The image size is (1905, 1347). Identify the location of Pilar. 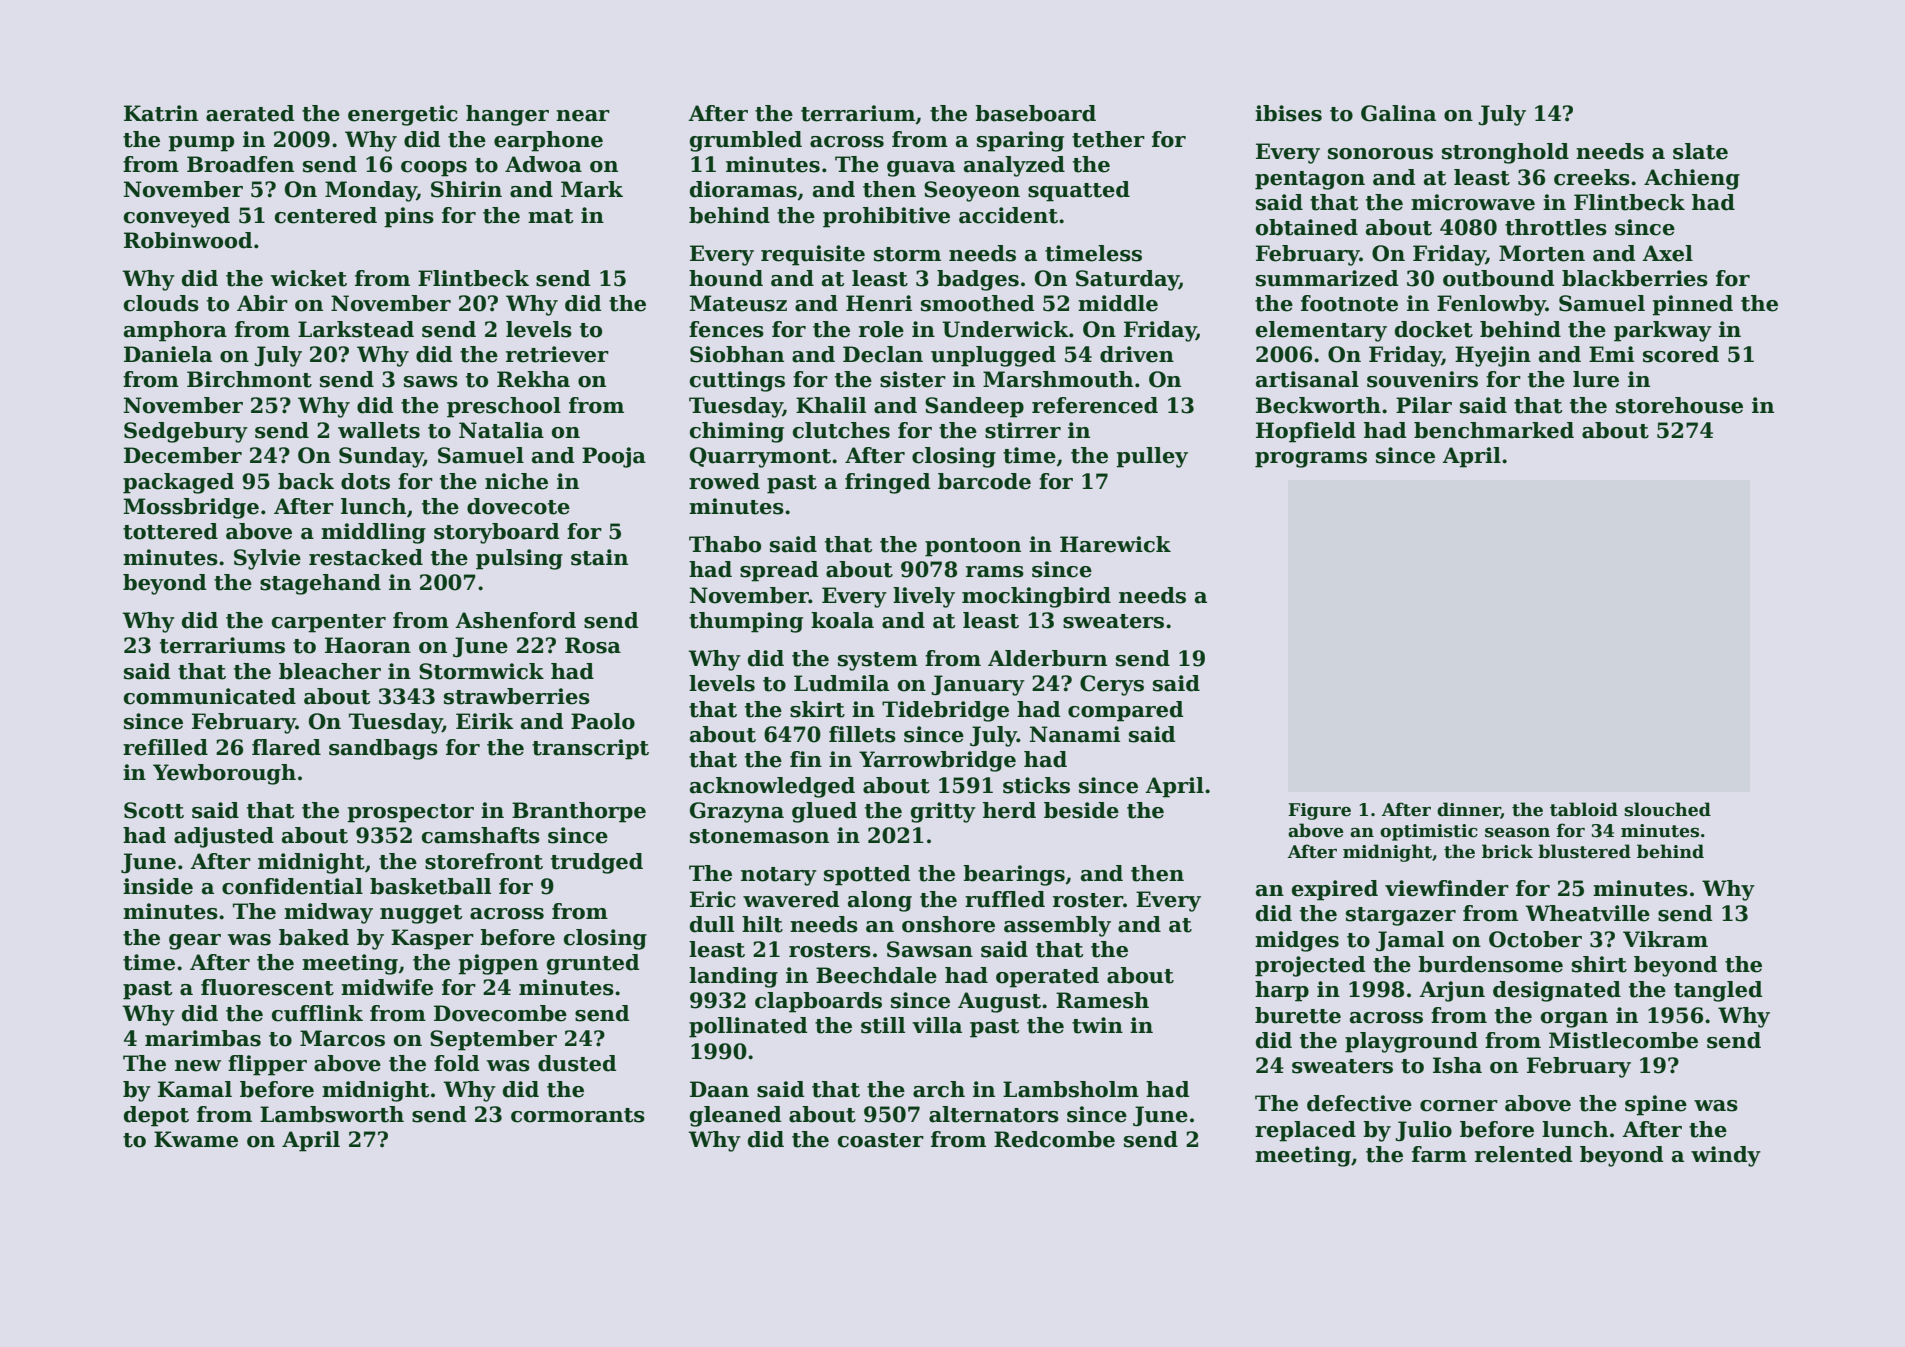
(1424, 405).
